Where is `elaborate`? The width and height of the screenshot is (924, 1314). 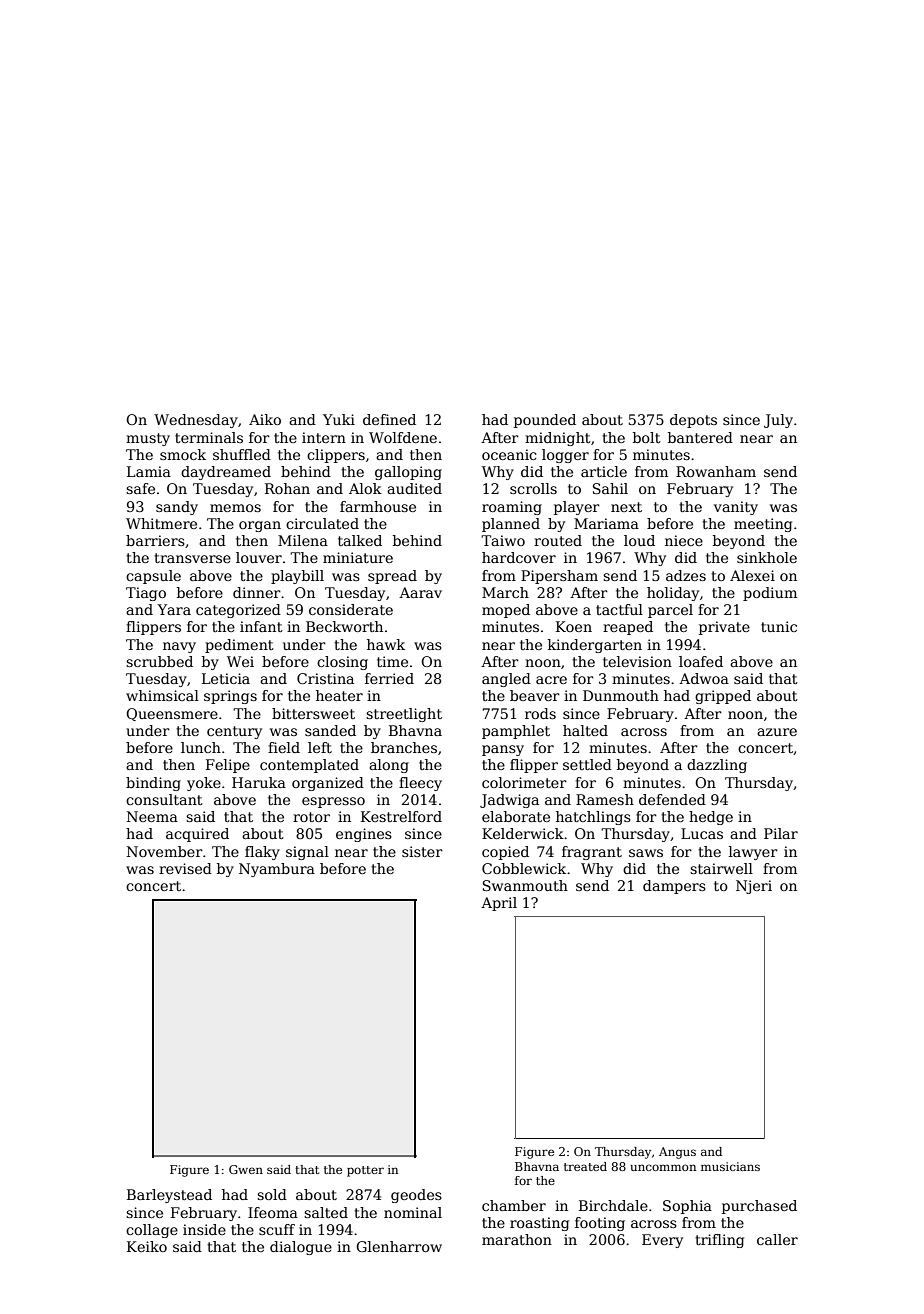 elaborate is located at coordinates (516, 816).
